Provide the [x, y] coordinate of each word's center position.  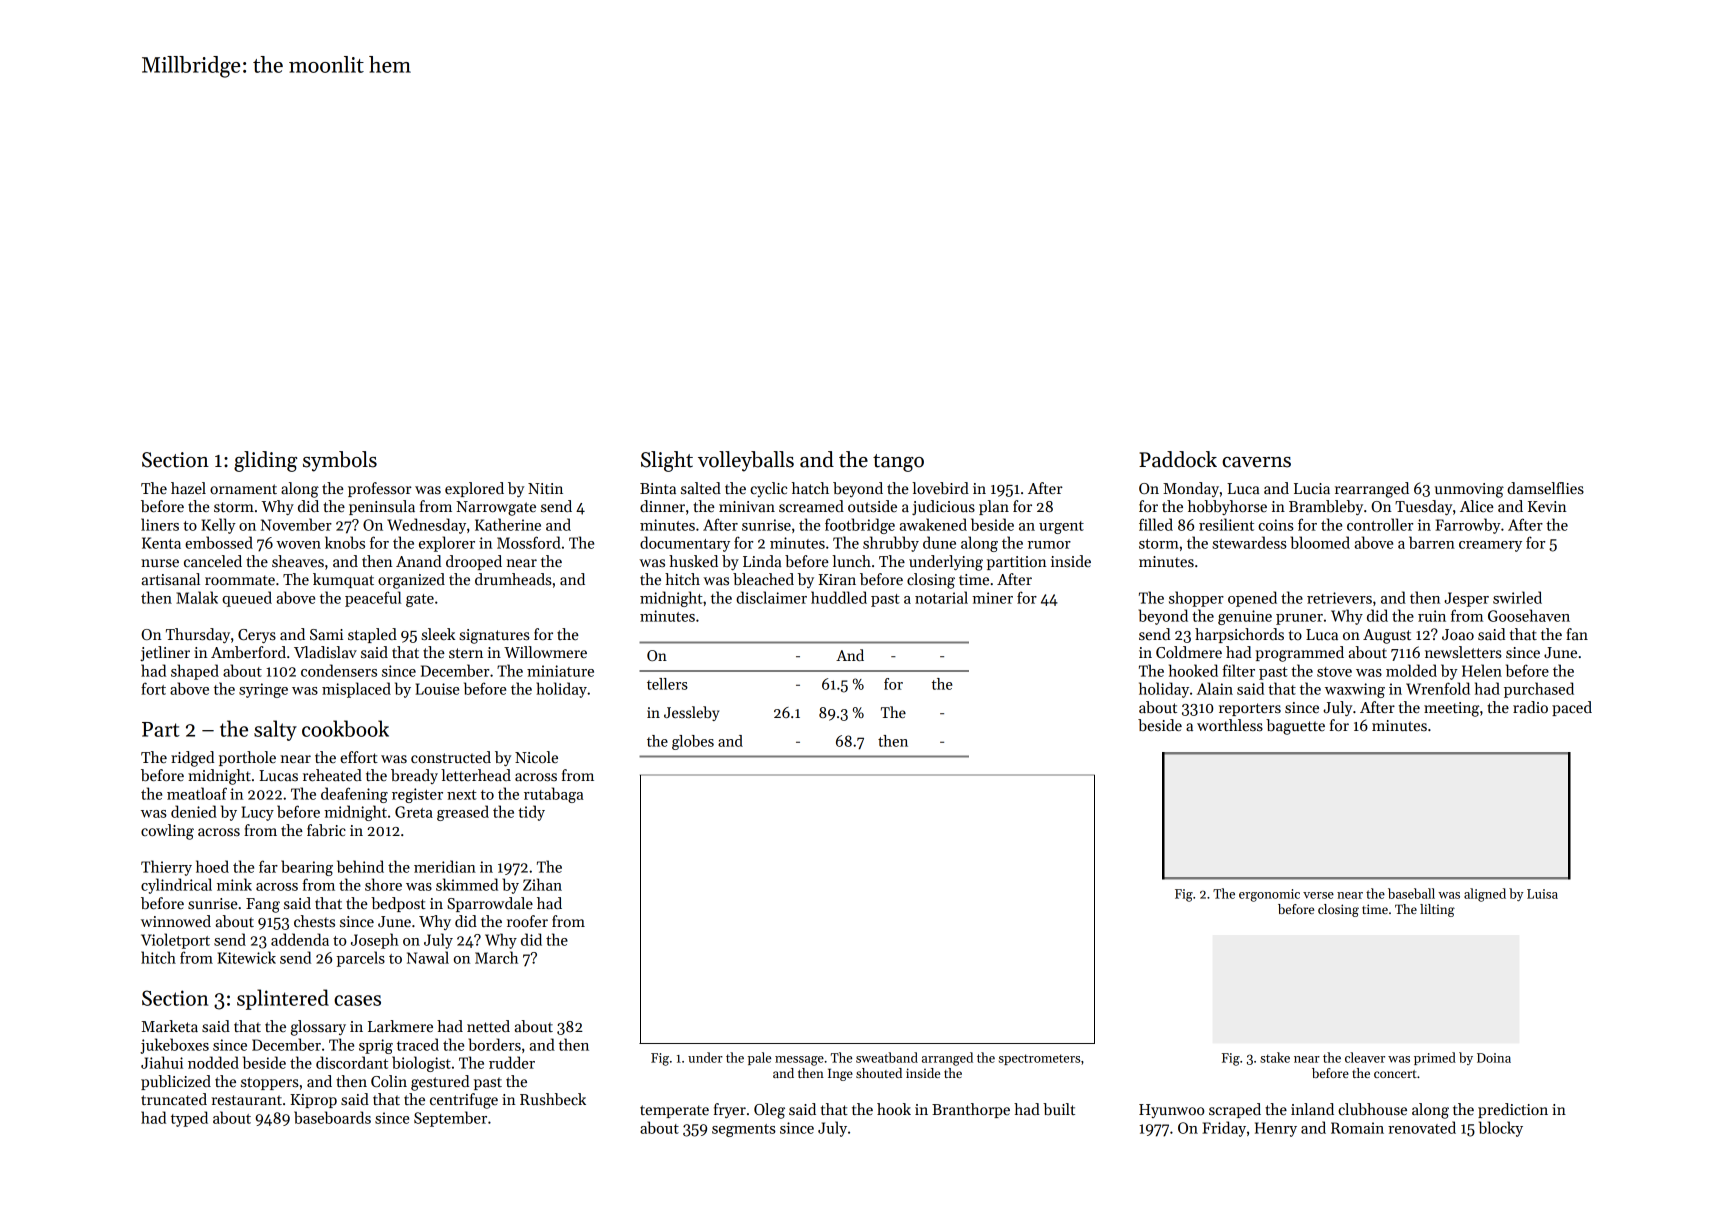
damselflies [1545, 488]
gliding [265, 461]
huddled [839, 597]
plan [994, 507]
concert [1395, 1074]
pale [759, 1058]
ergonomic [1269, 895]
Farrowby [1468, 526]
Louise [437, 689]
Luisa [1542, 894]
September [450, 1119]
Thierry [166, 868]
